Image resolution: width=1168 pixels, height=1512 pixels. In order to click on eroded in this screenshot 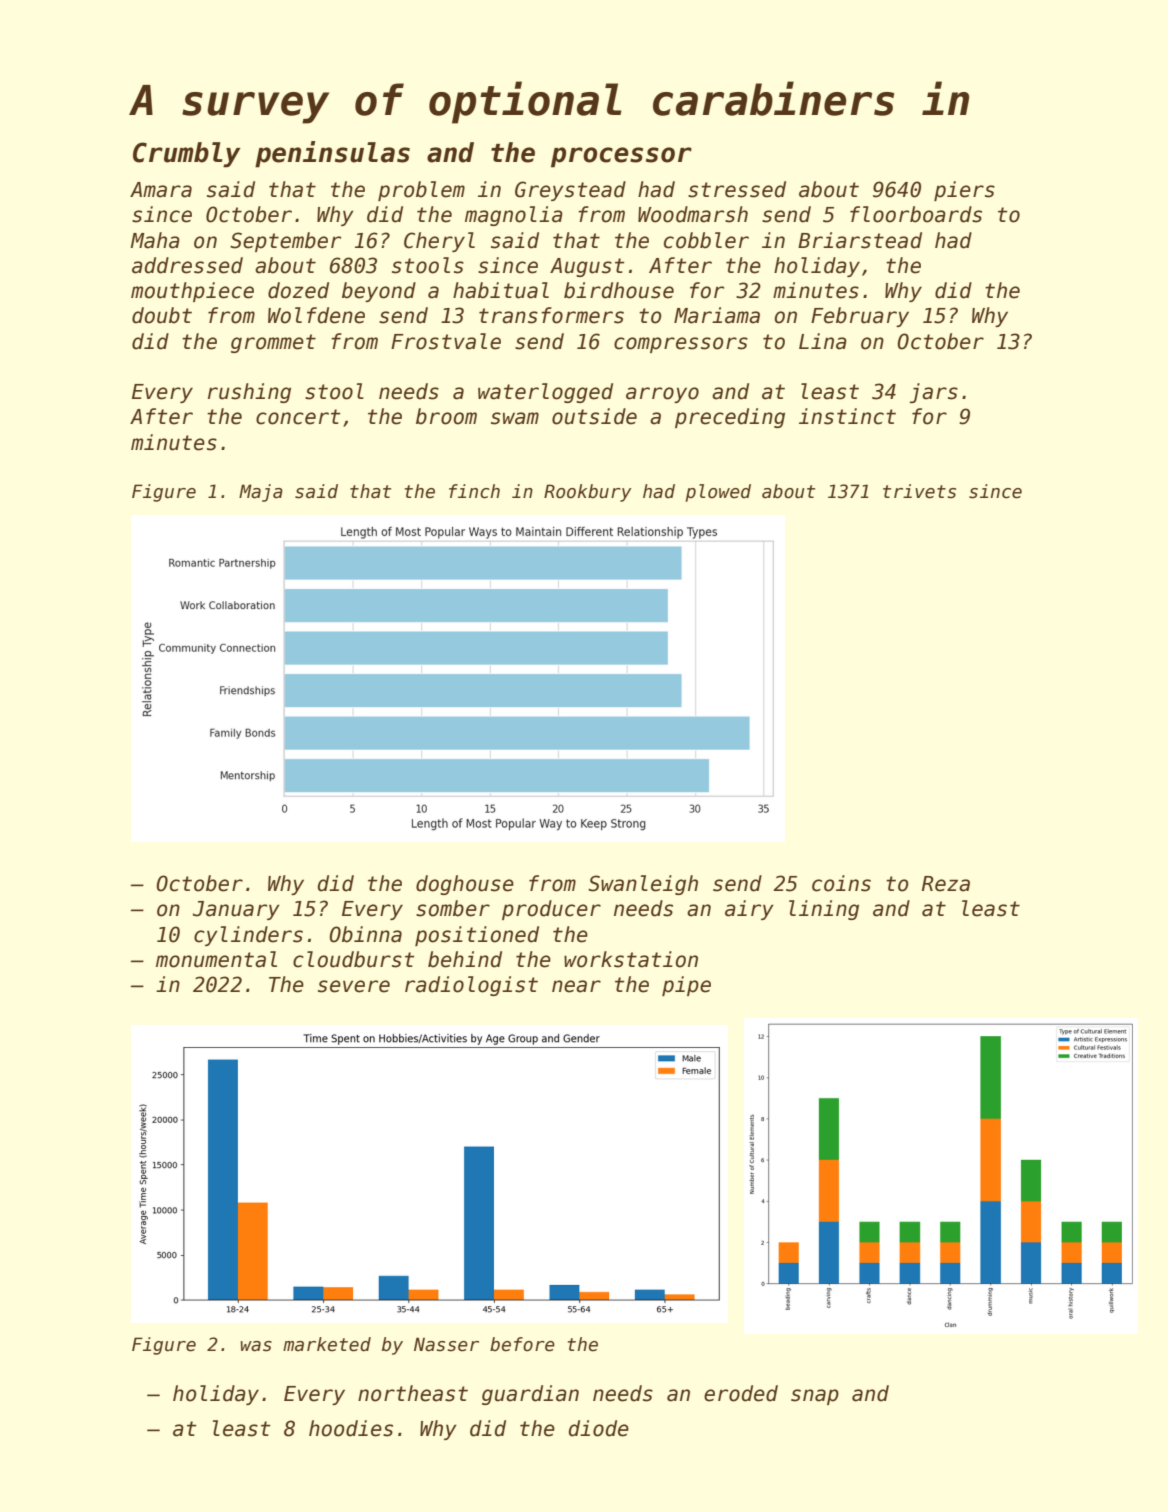, I will do `click(741, 1393)`.
